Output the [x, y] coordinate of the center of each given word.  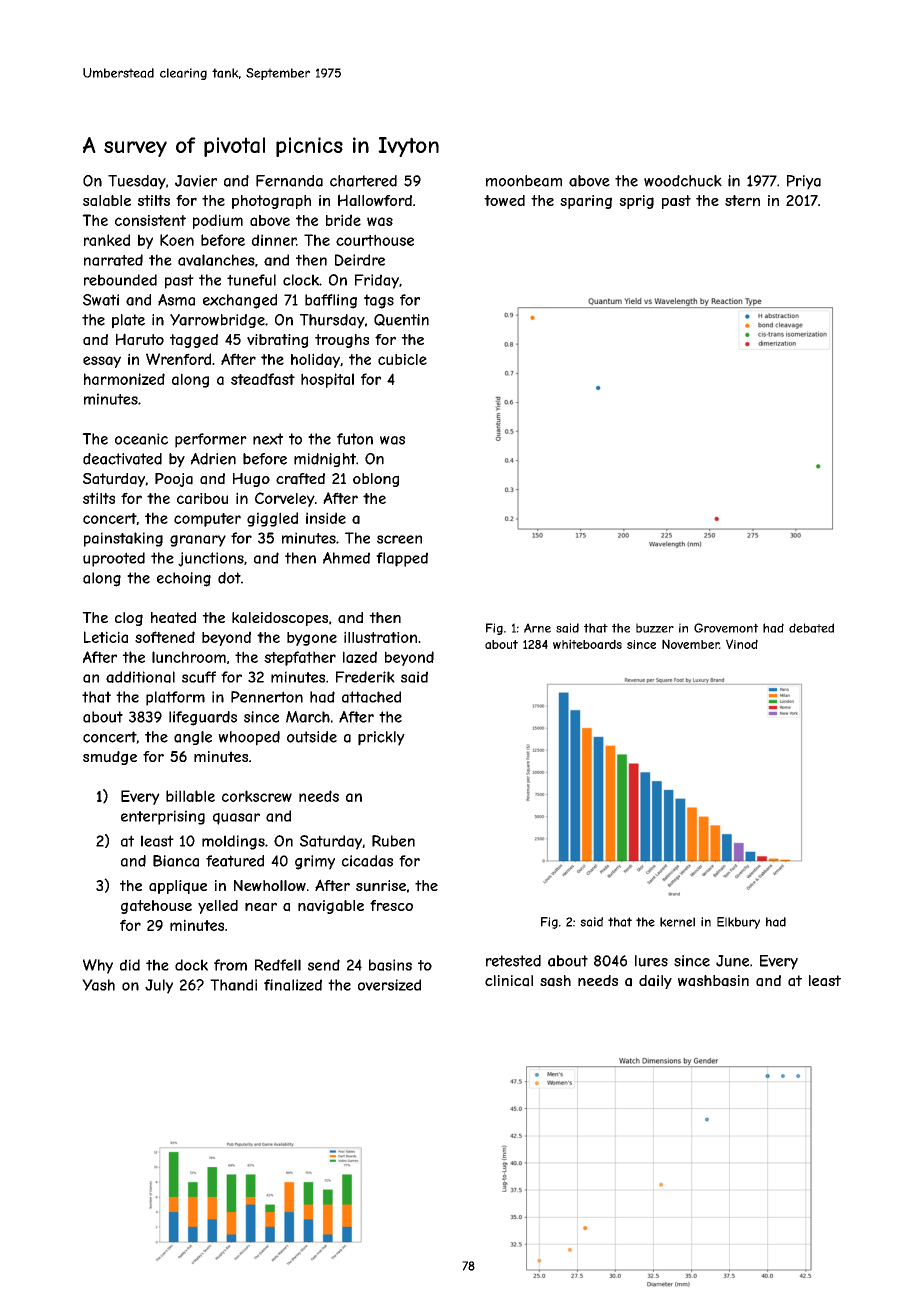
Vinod [742, 644]
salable [107, 201]
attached [371, 697]
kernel [677, 922]
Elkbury [738, 923]
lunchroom [189, 657]
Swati [101, 300]
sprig [636, 202]
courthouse [375, 240]
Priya [804, 182]
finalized [293, 985]
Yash [98, 985]
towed [504, 200]
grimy [315, 862]
